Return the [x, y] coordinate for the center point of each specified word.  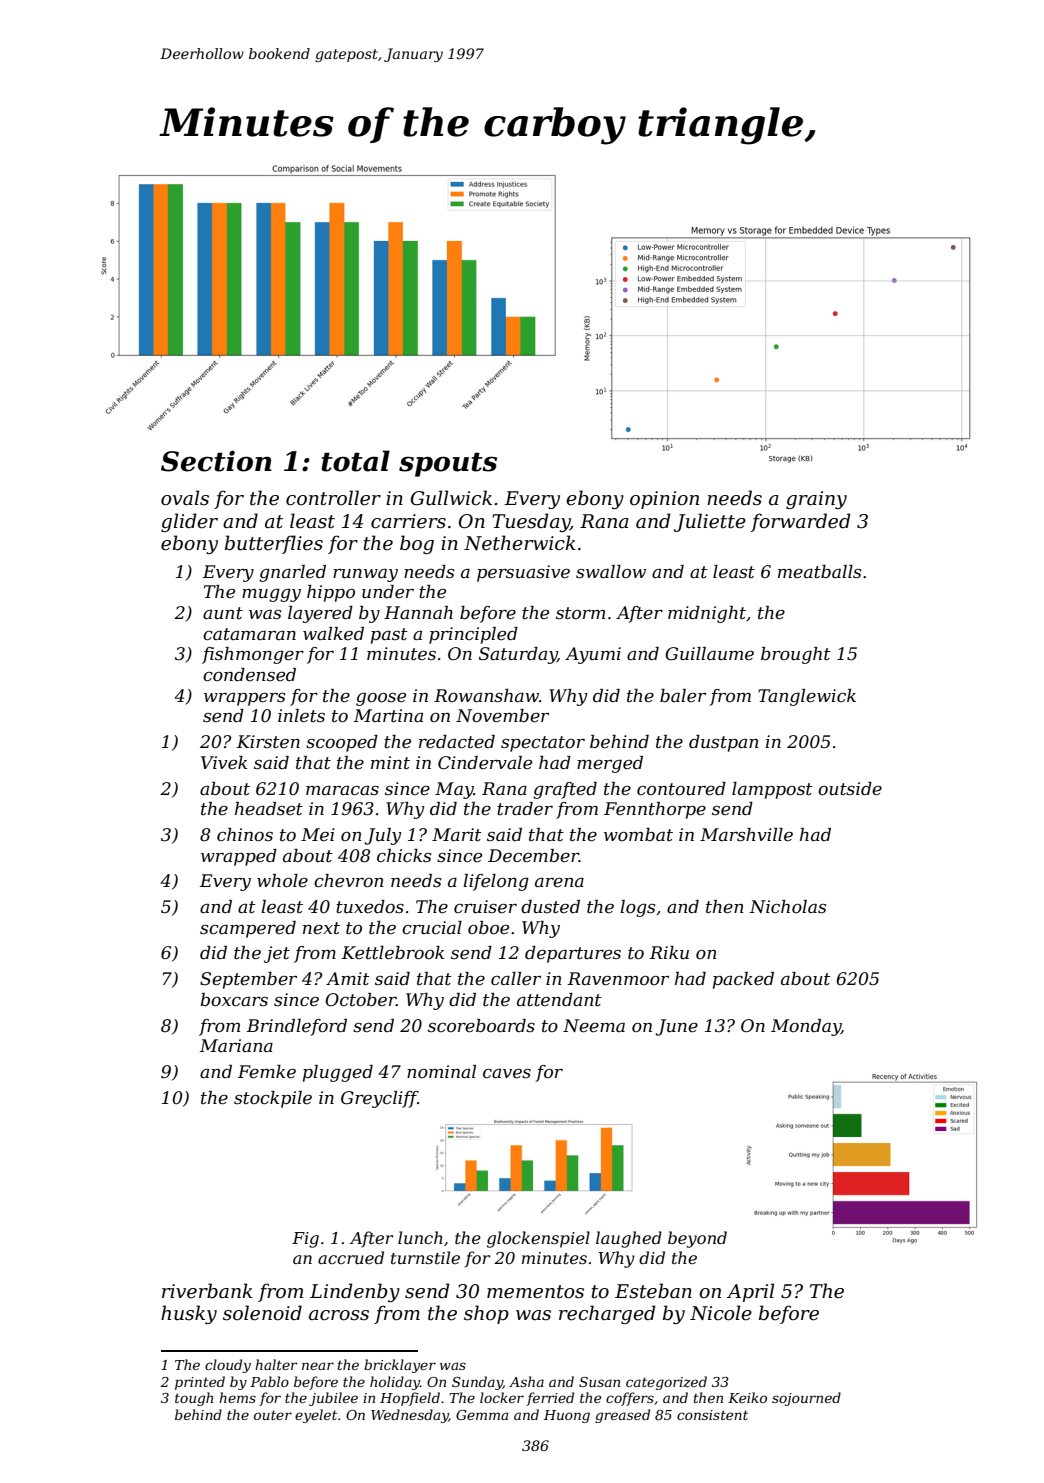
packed [743, 980]
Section [216, 461]
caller [516, 978]
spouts [448, 465]
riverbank [207, 1291]
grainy [816, 500]
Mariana [236, 1045]
